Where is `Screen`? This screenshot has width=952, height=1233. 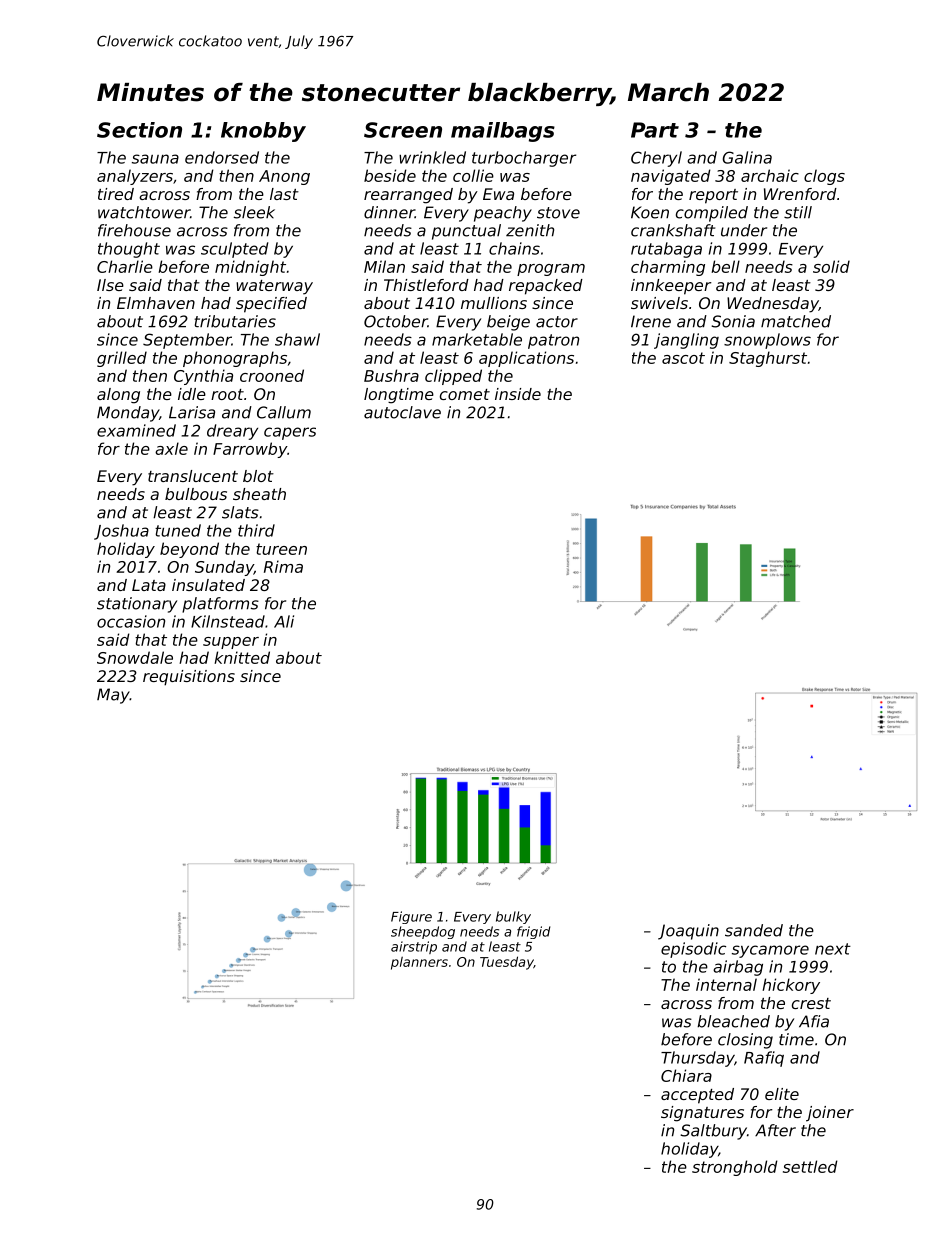 Screen is located at coordinates (403, 130).
